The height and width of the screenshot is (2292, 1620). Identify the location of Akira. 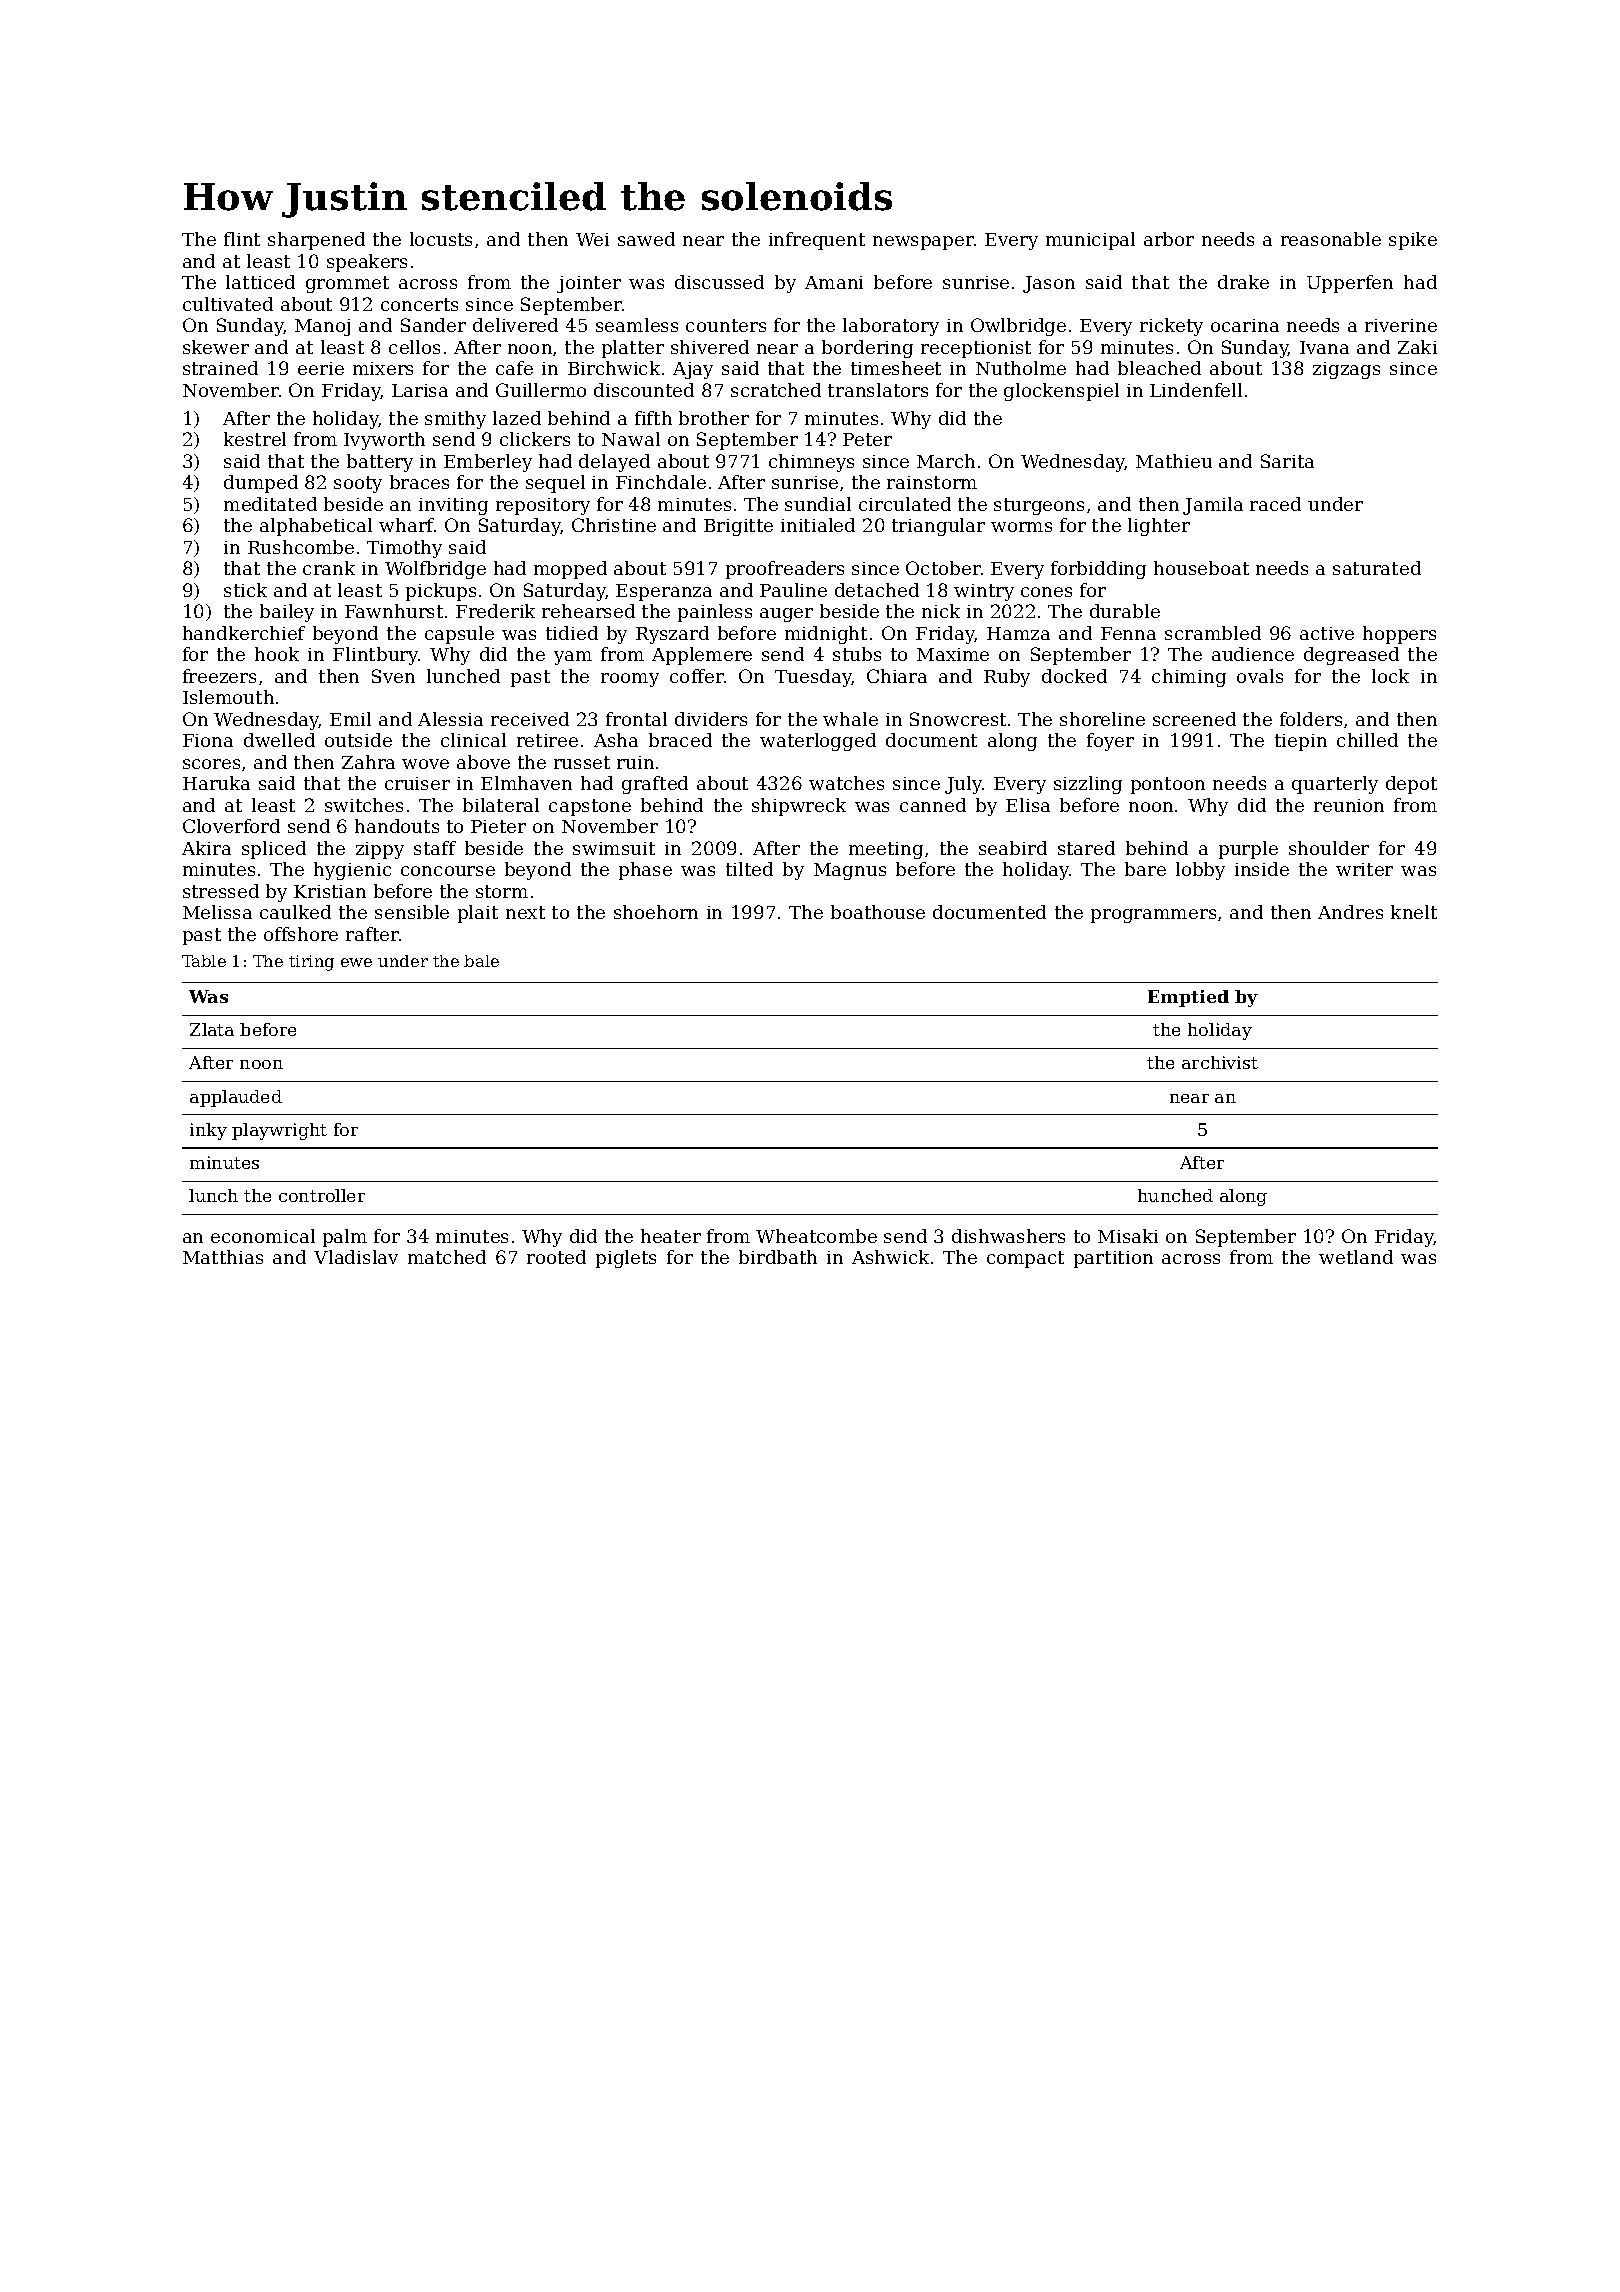
(206, 848).
